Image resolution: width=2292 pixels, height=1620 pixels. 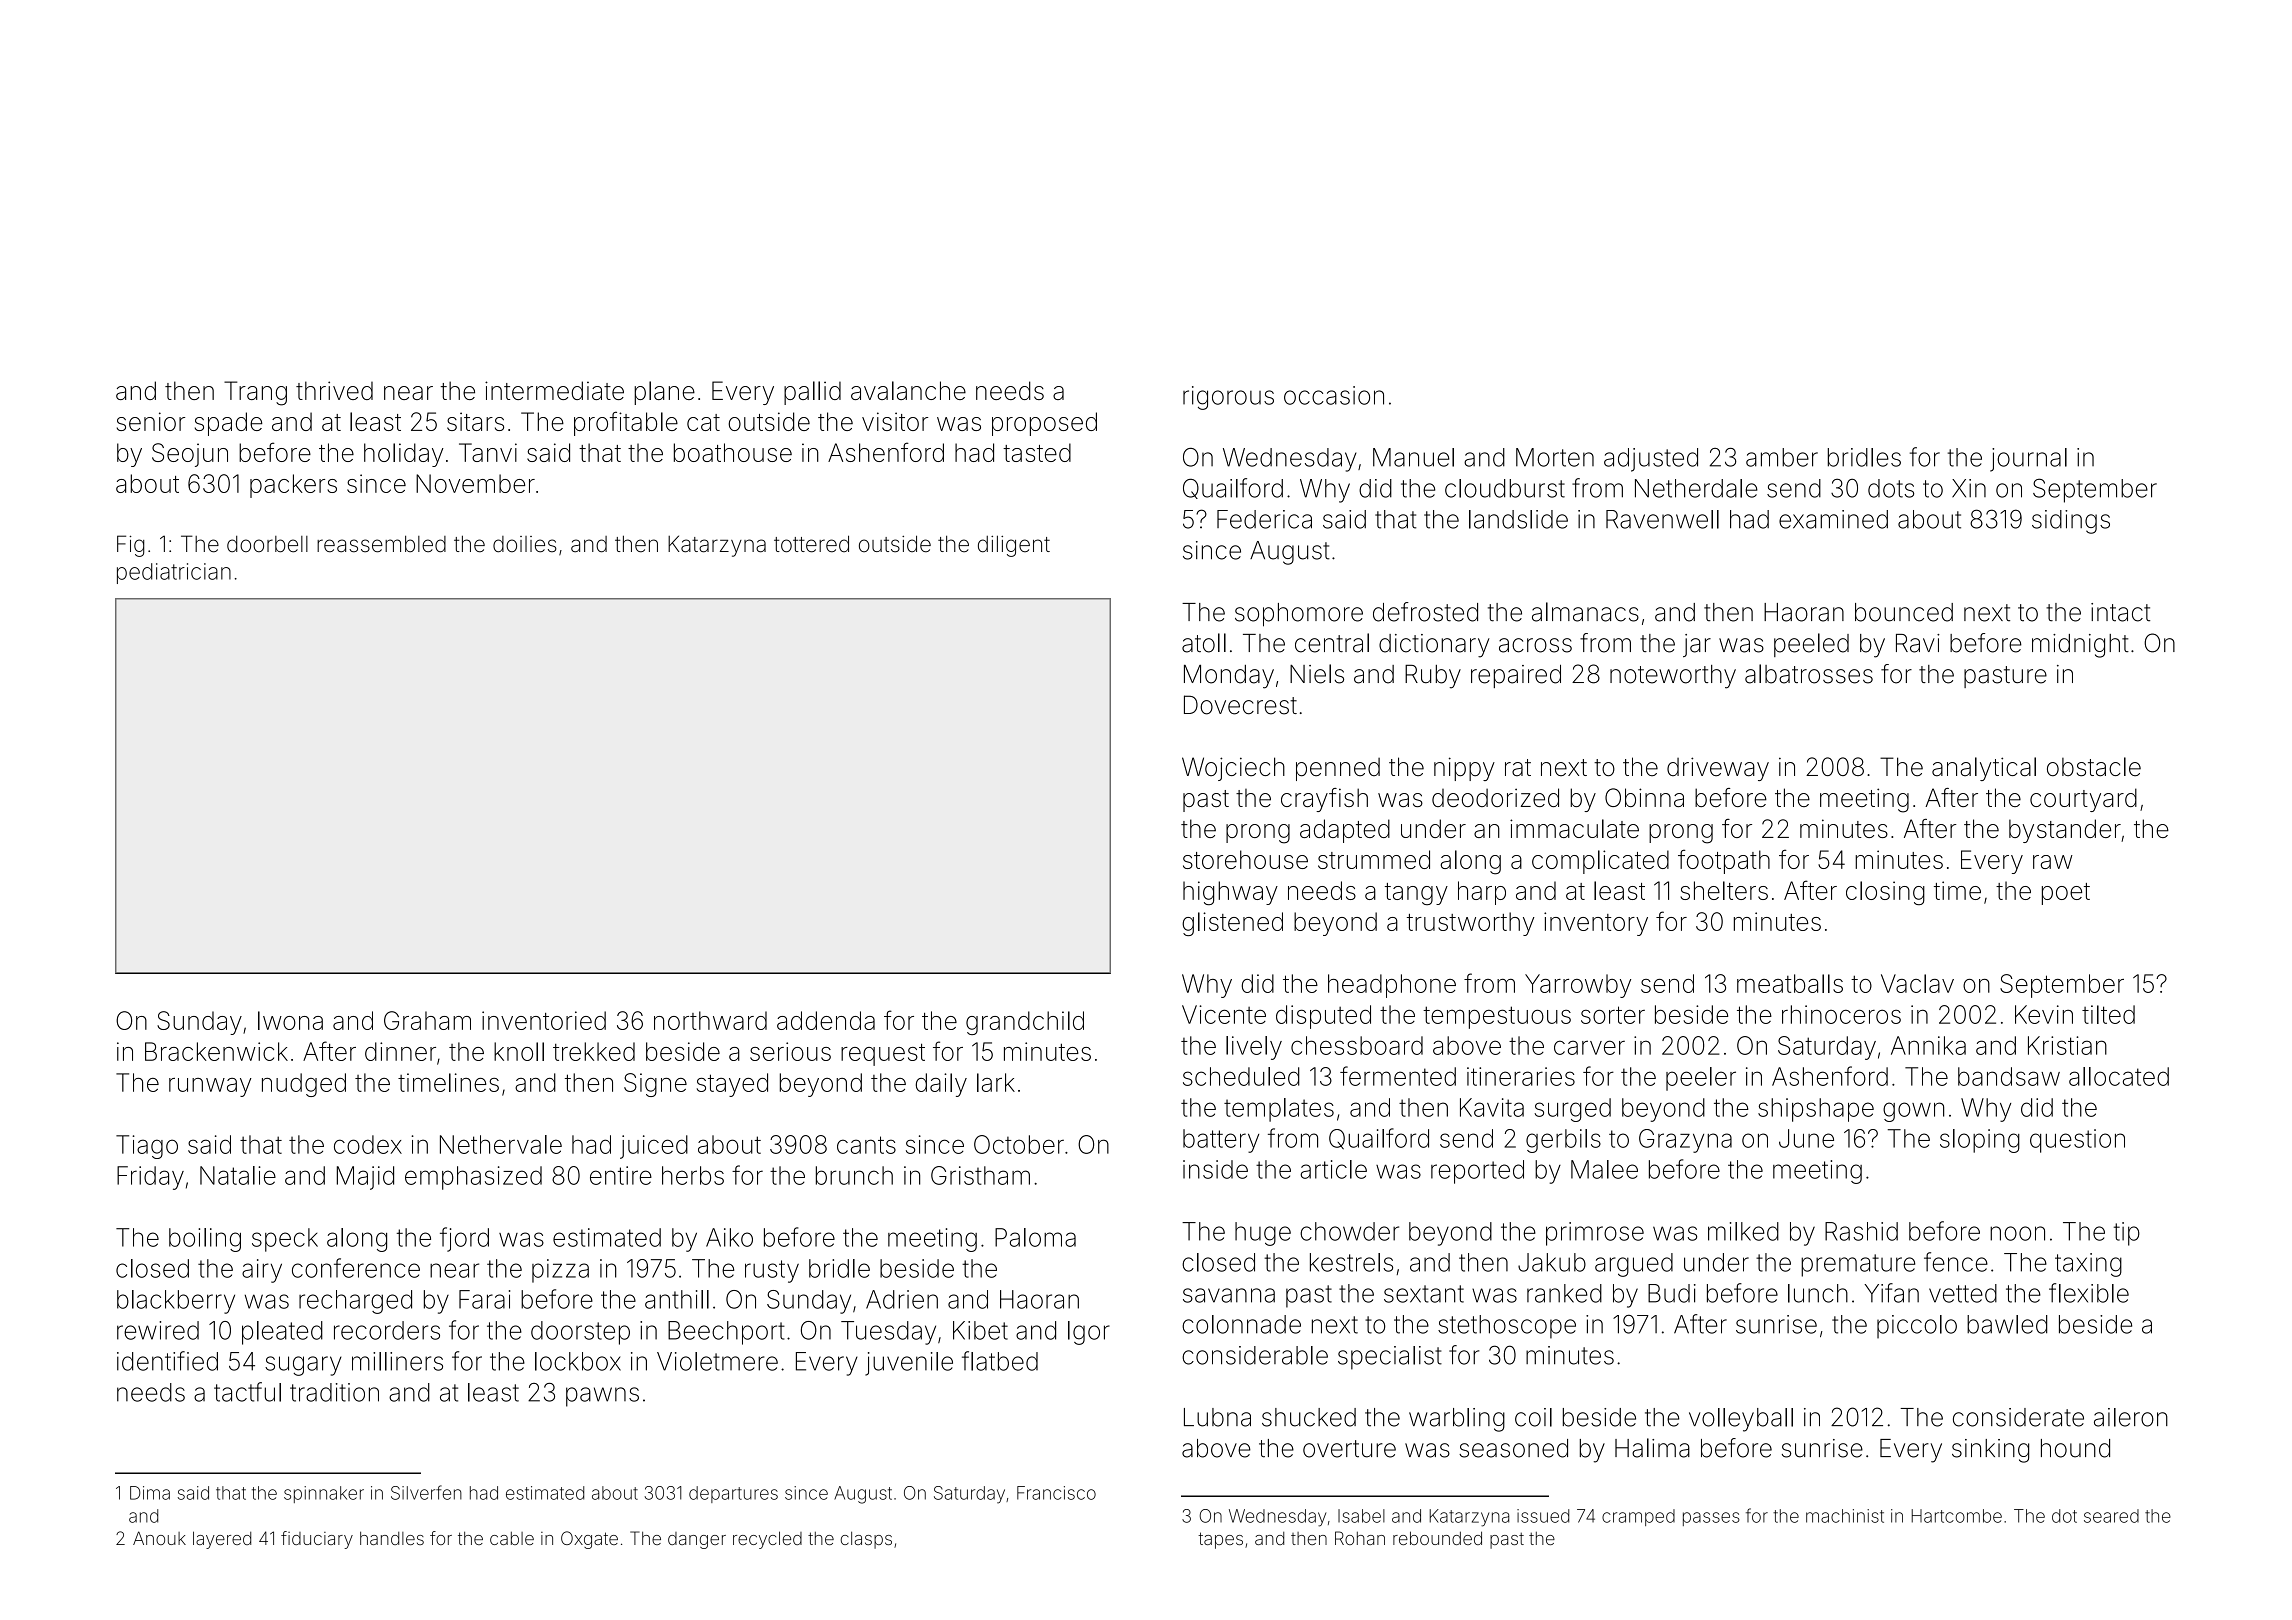 I want to click on avalanche, so click(x=908, y=390).
